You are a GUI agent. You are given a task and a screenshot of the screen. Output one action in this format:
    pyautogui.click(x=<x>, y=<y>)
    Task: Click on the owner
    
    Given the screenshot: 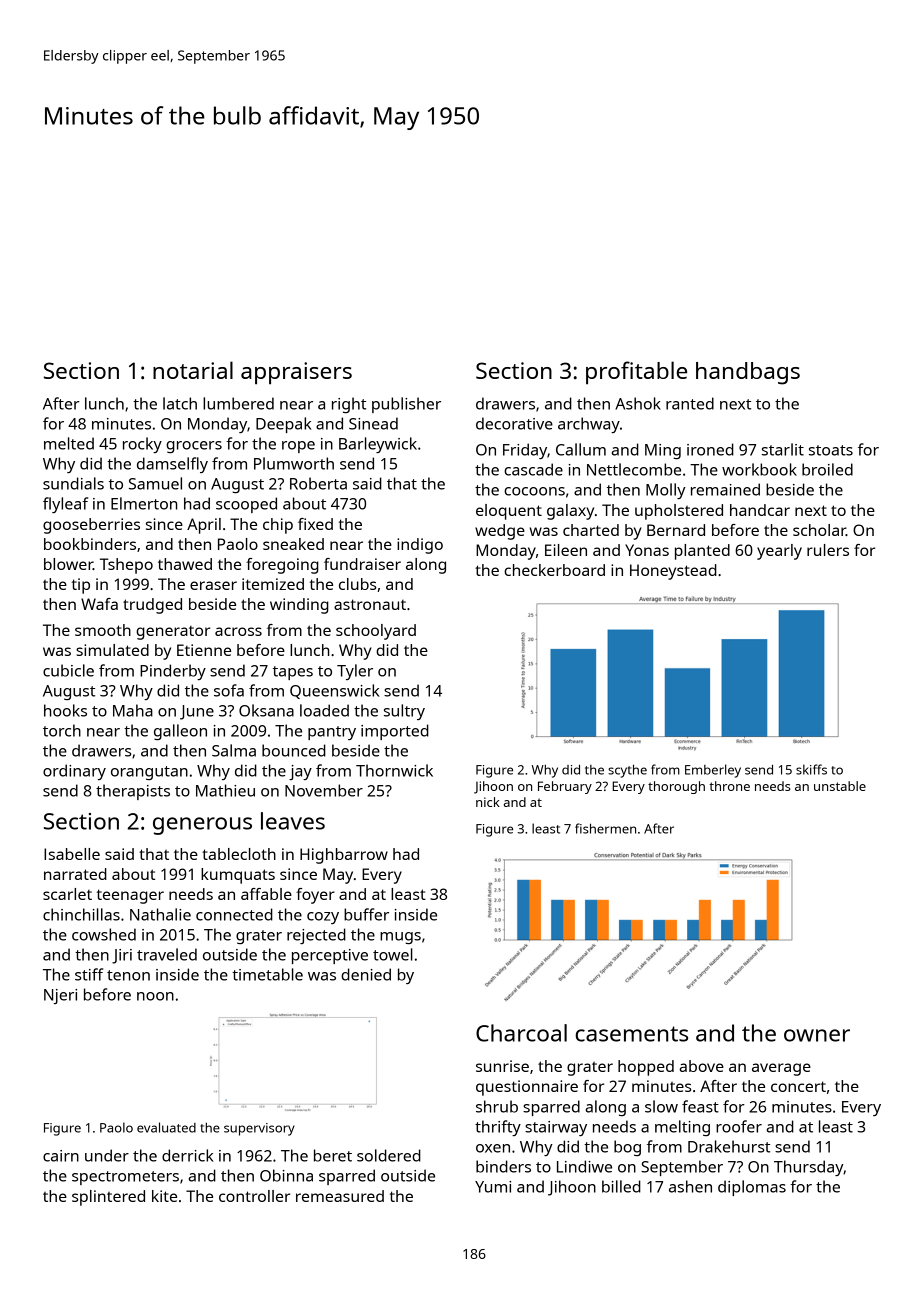 What is the action you would take?
    pyautogui.click(x=817, y=1035)
